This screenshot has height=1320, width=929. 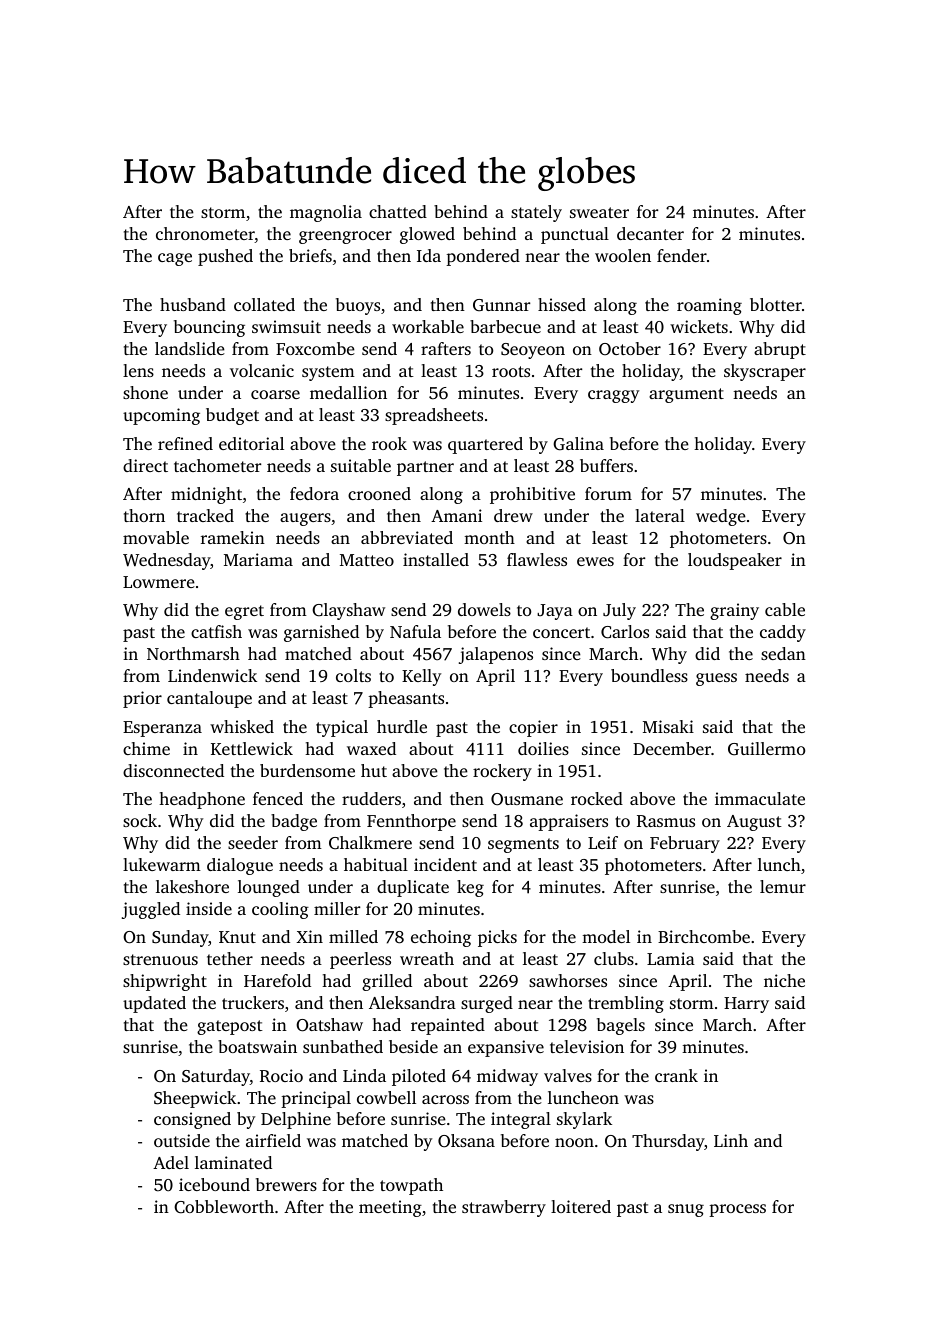 What do you see at coordinates (783, 886) in the screenshot?
I see `lemur` at bounding box center [783, 886].
